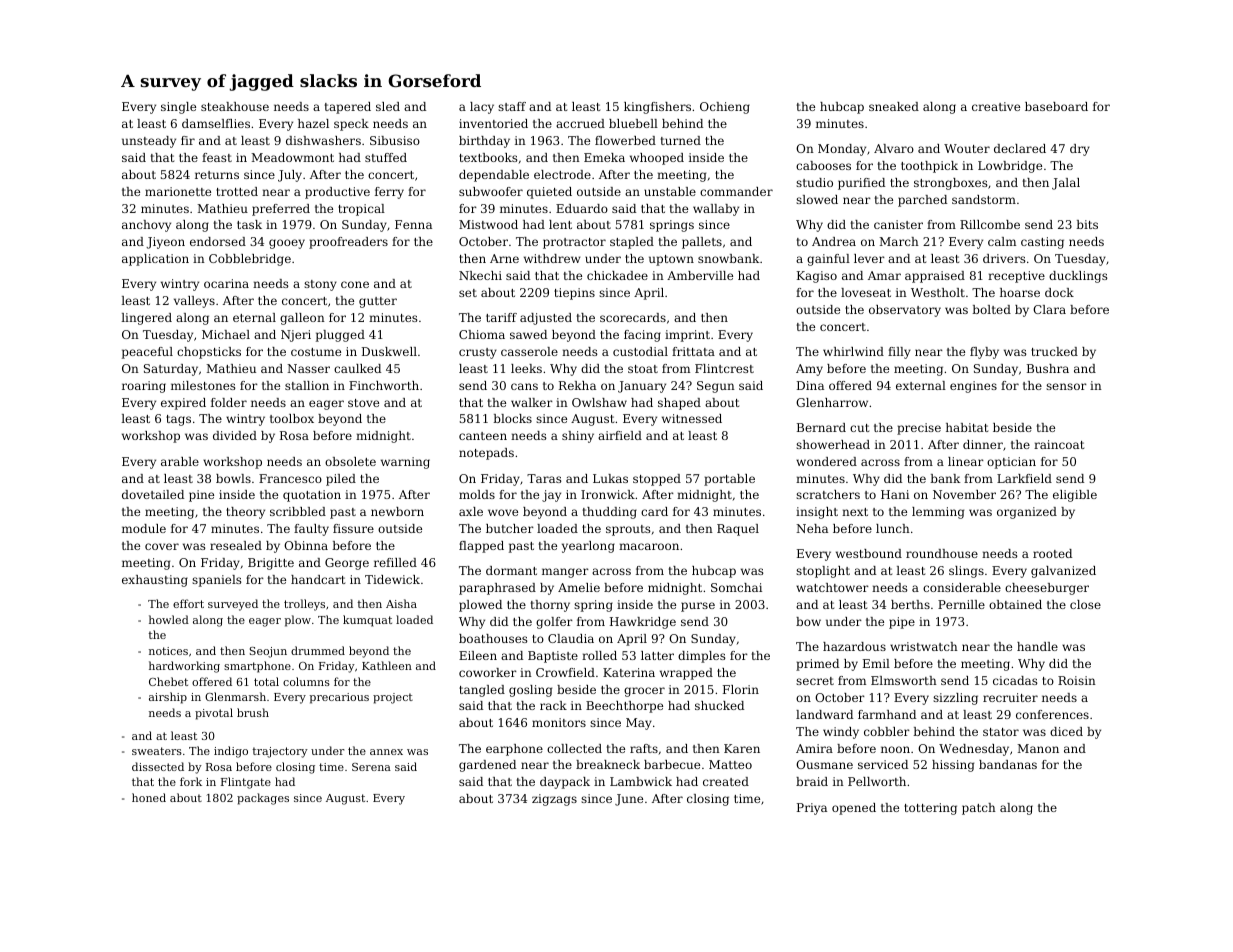 This screenshot has height=952, width=1233. What do you see at coordinates (821, 427) in the screenshot?
I see `Bernard` at bounding box center [821, 427].
